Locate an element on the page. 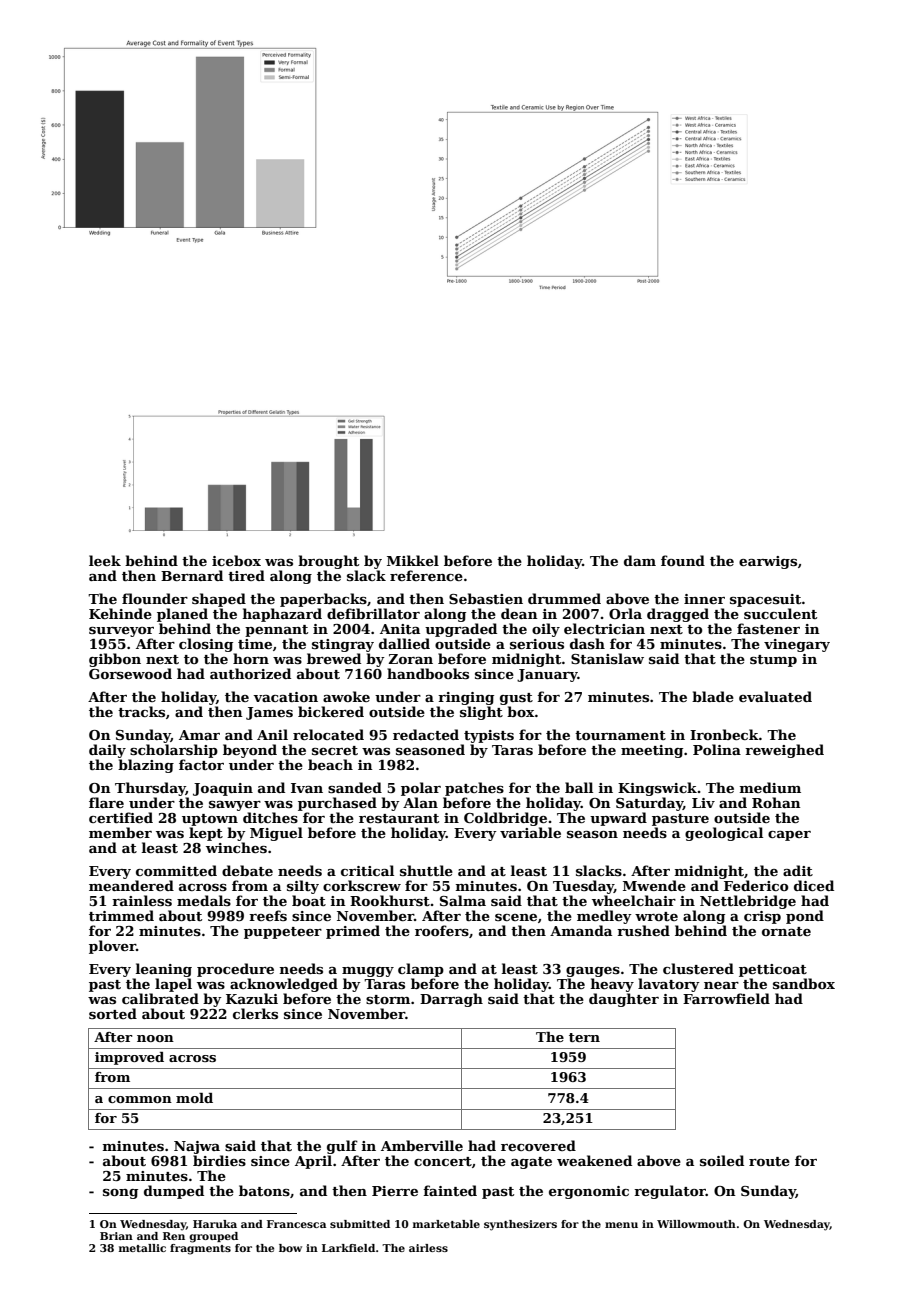 The width and height of the page is (924, 1308). Stanislaw is located at coordinates (607, 658).
